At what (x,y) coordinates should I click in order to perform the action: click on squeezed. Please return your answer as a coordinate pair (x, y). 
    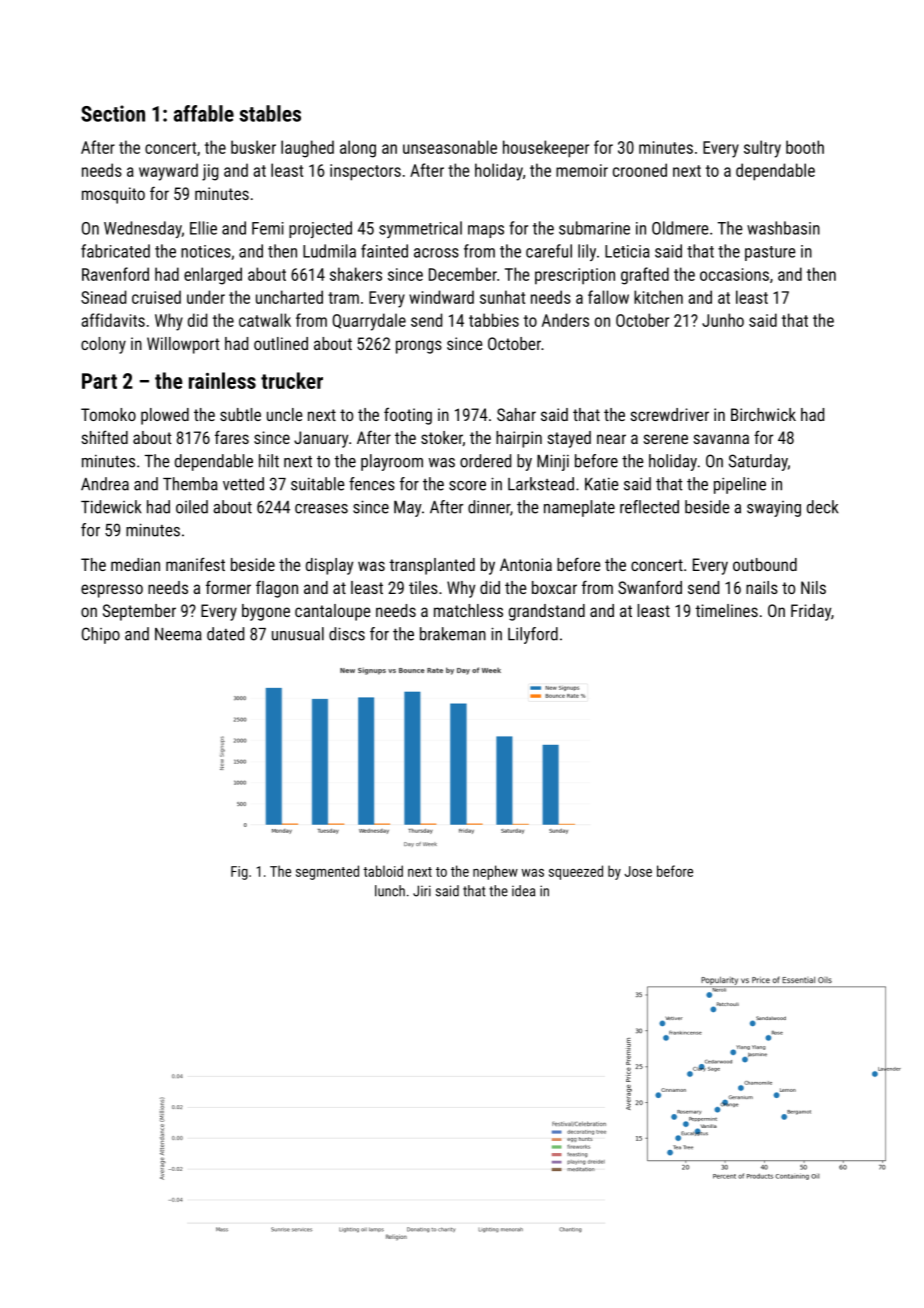
    Looking at the image, I should click on (576, 872).
